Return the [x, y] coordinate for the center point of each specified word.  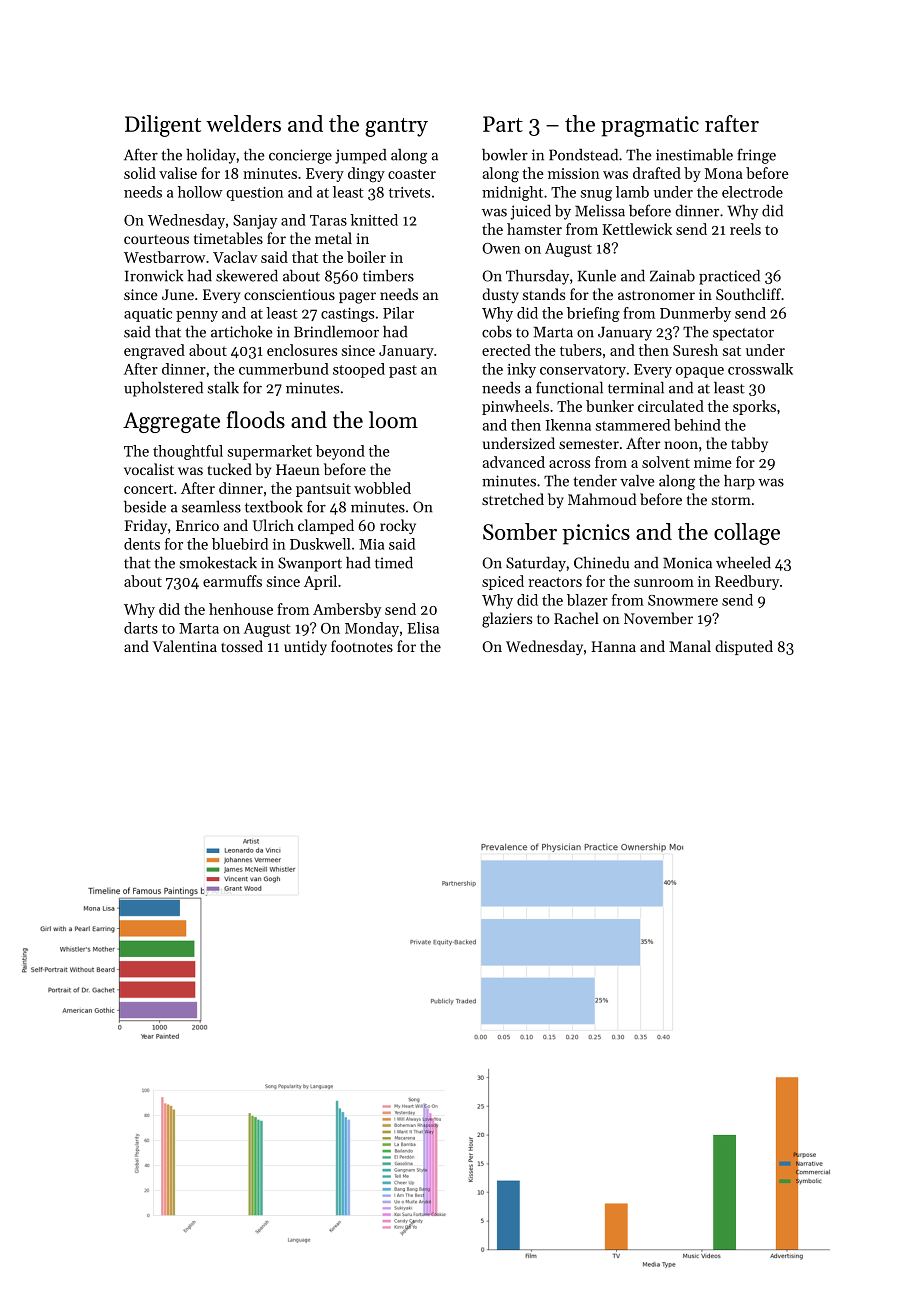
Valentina [185, 646]
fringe [756, 156]
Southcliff [748, 294]
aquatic [148, 315]
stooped [359, 370]
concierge [300, 156]
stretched [513, 499]
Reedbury [747, 582]
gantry [396, 127]
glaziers [507, 620]
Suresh [695, 350]
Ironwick [154, 275]
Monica [687, 563]
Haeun [298, 469]
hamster [534, 229]
